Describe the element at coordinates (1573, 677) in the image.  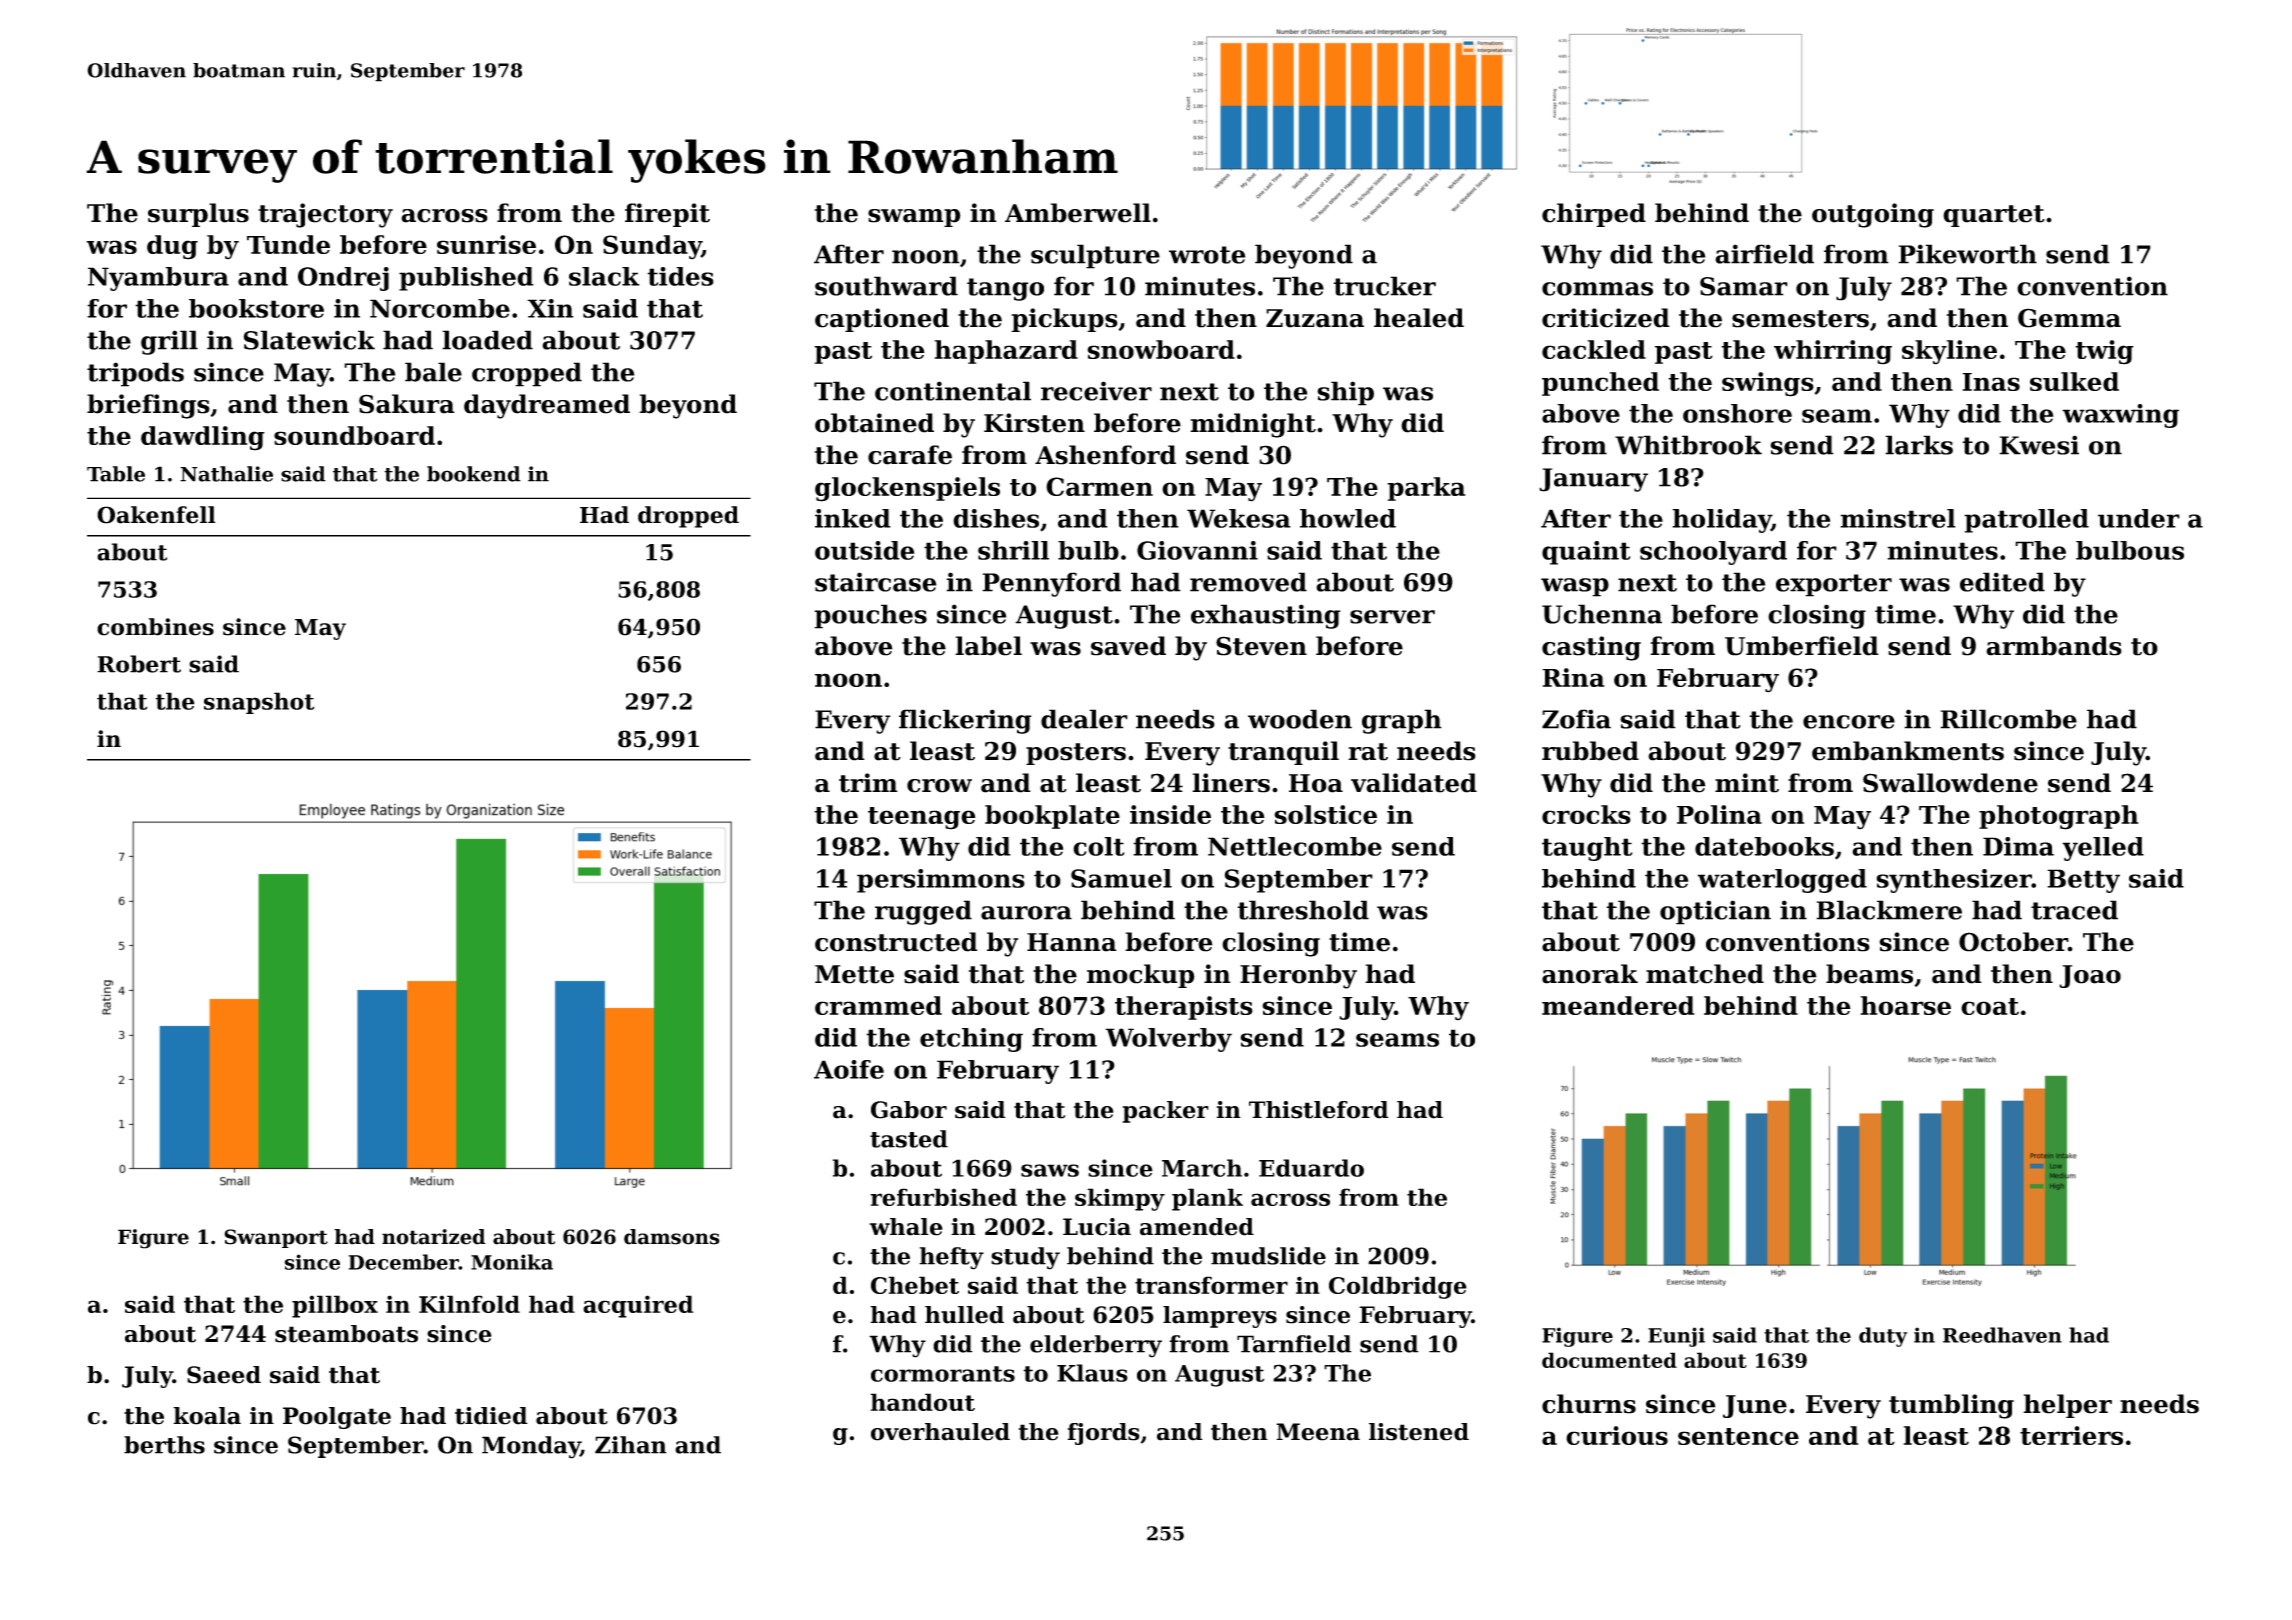
I see `Rina` at that location.
